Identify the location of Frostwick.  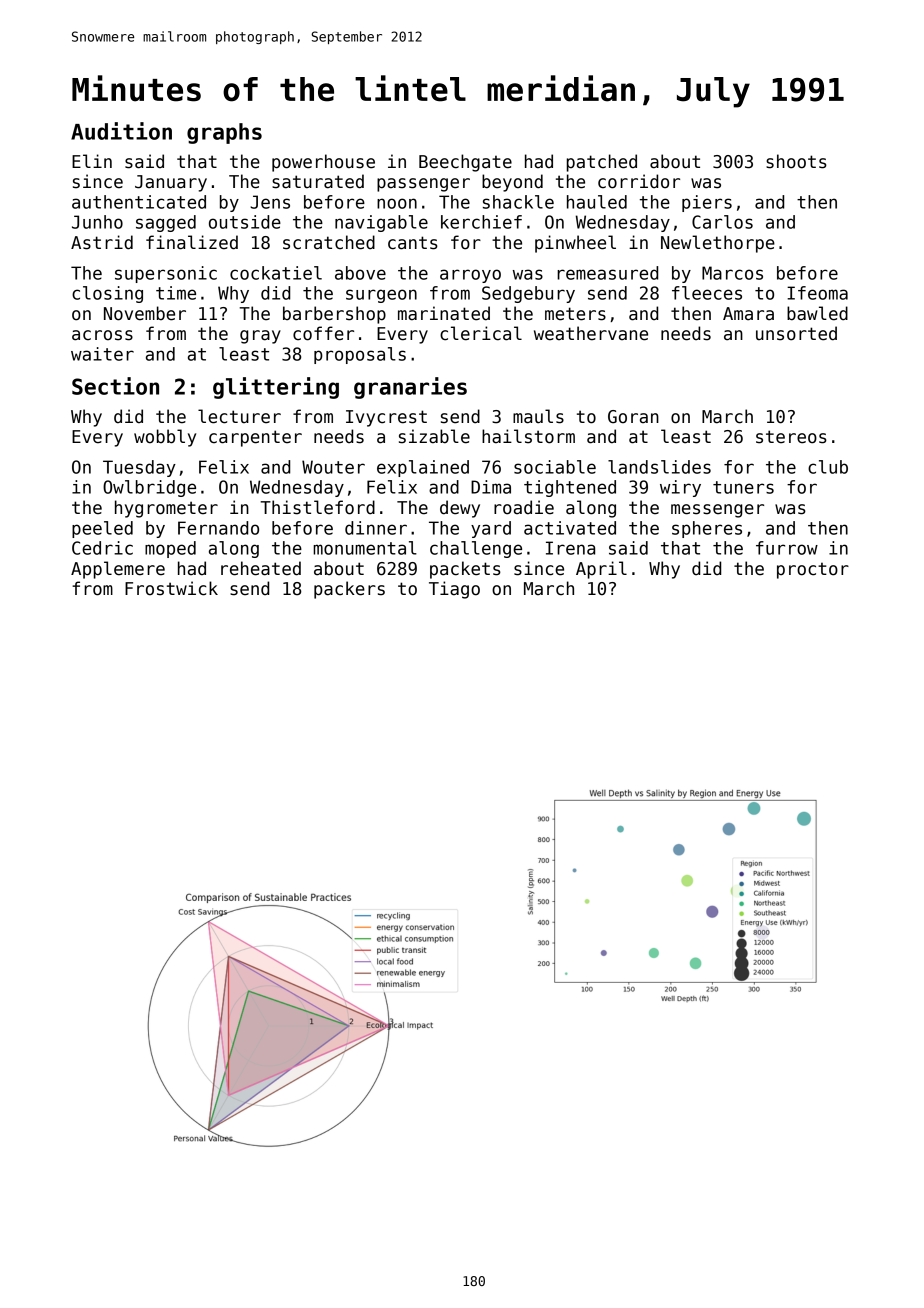
(171, 588).
